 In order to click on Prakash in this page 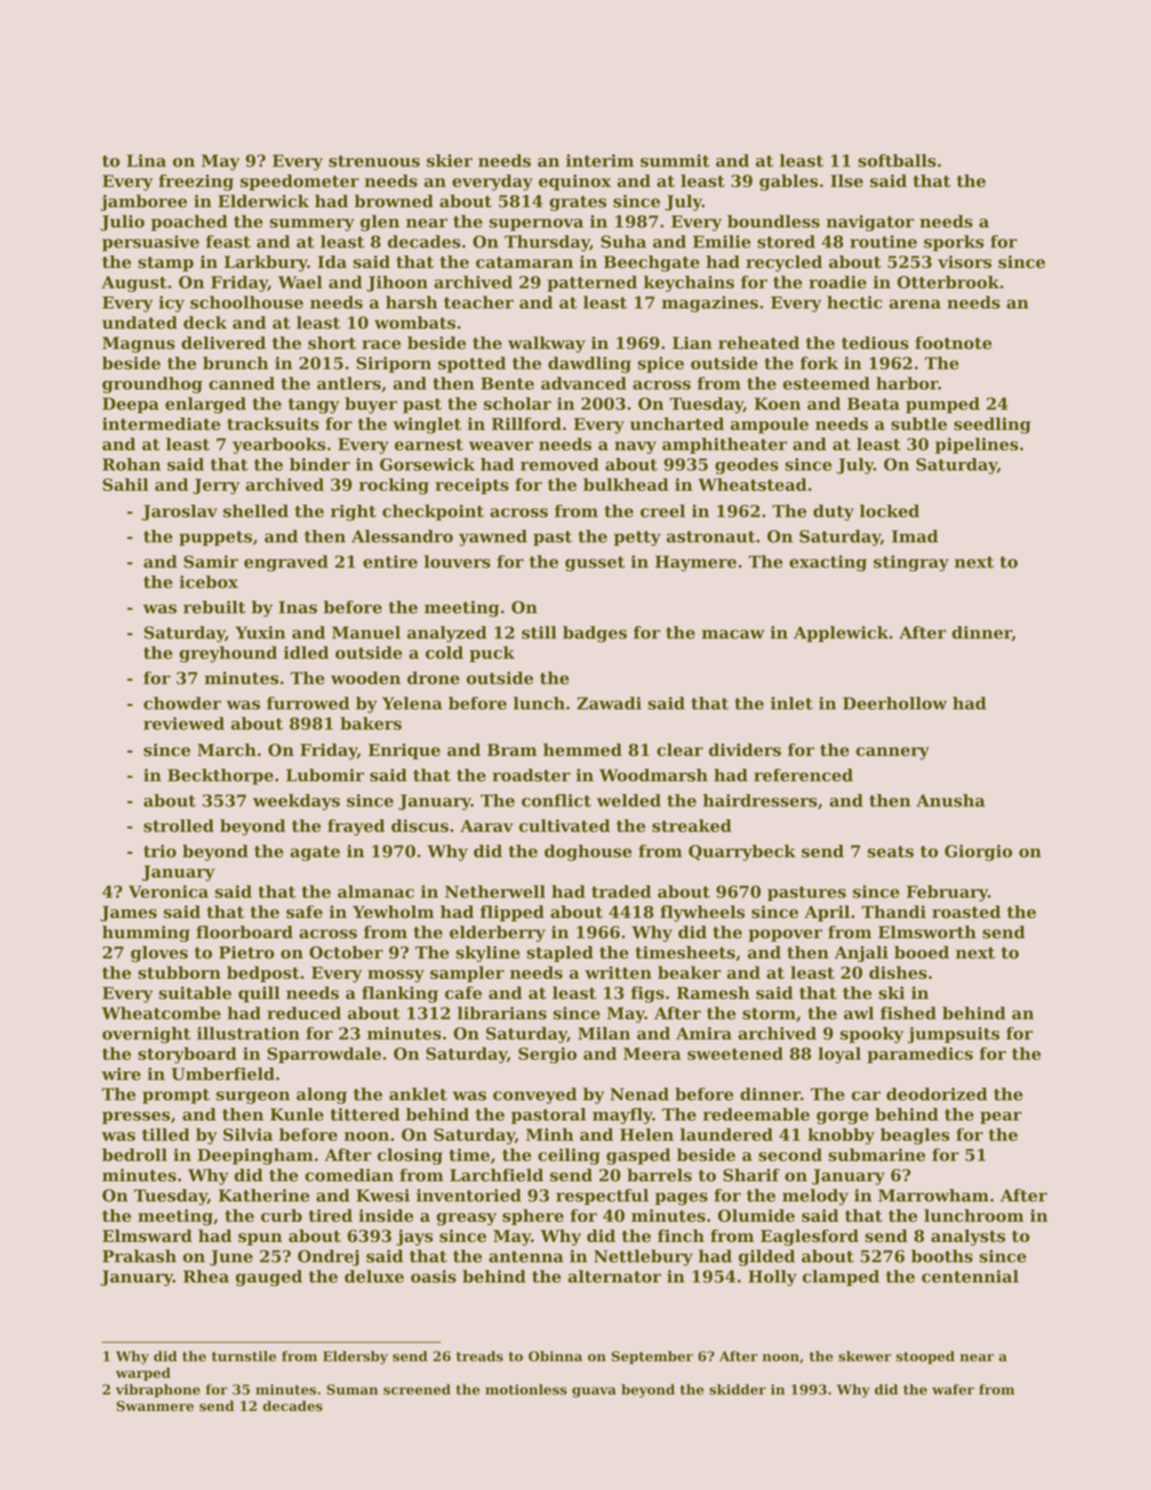, I will do `click(139, 1256)`.
